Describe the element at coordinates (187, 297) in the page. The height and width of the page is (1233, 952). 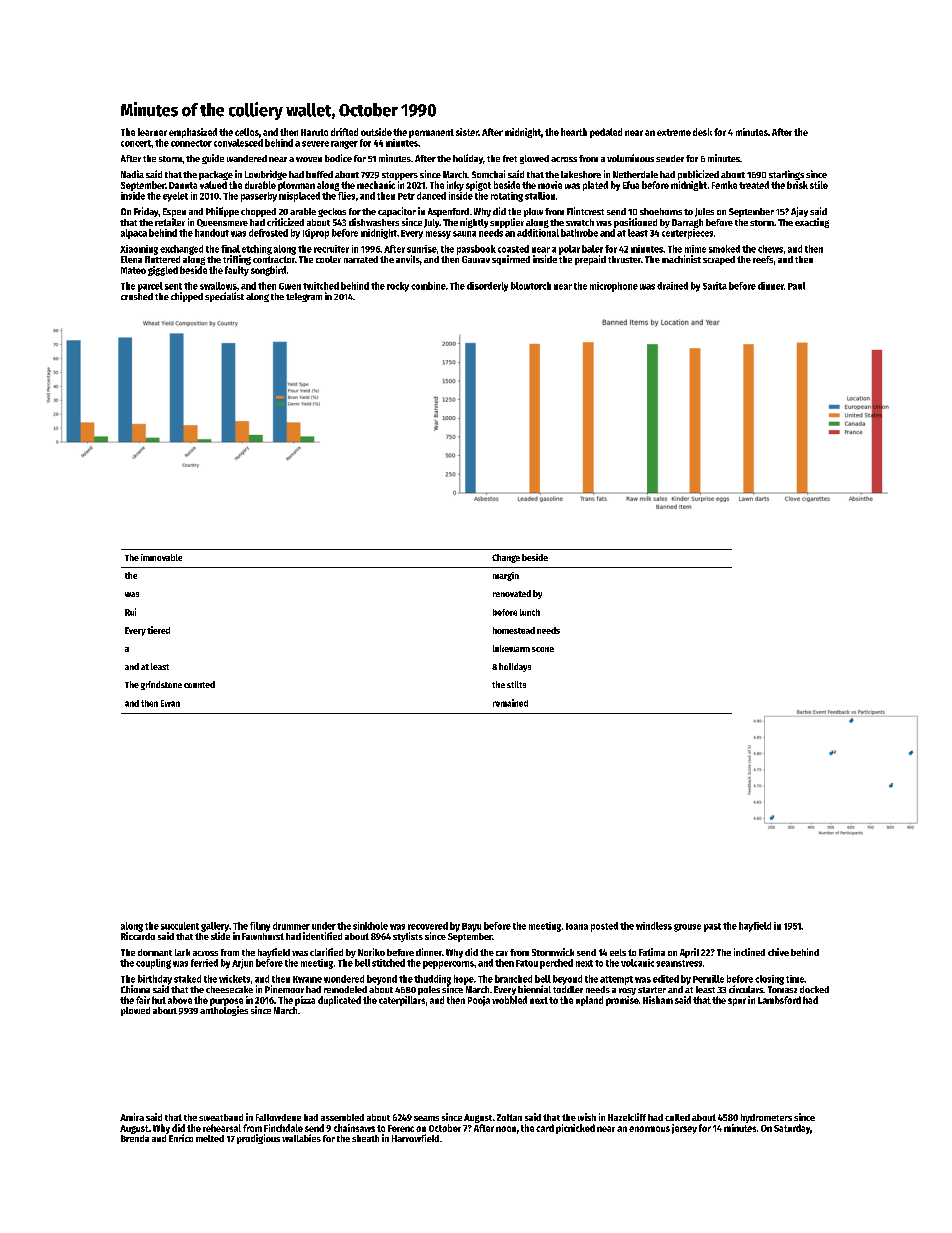
I see `chipped` at that location.
